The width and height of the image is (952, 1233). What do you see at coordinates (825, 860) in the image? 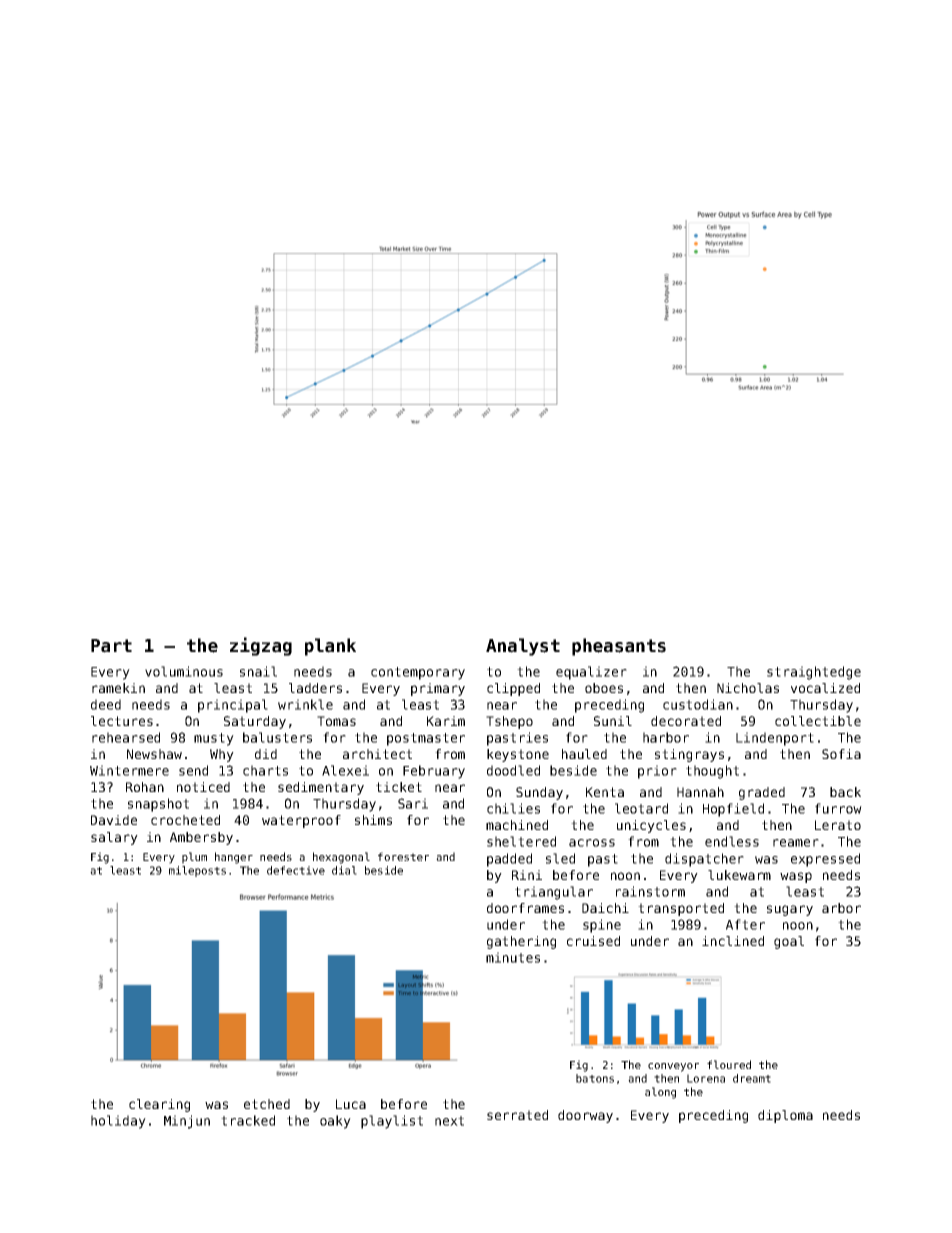
I see `expressed` at bounding box center [825, 860].
